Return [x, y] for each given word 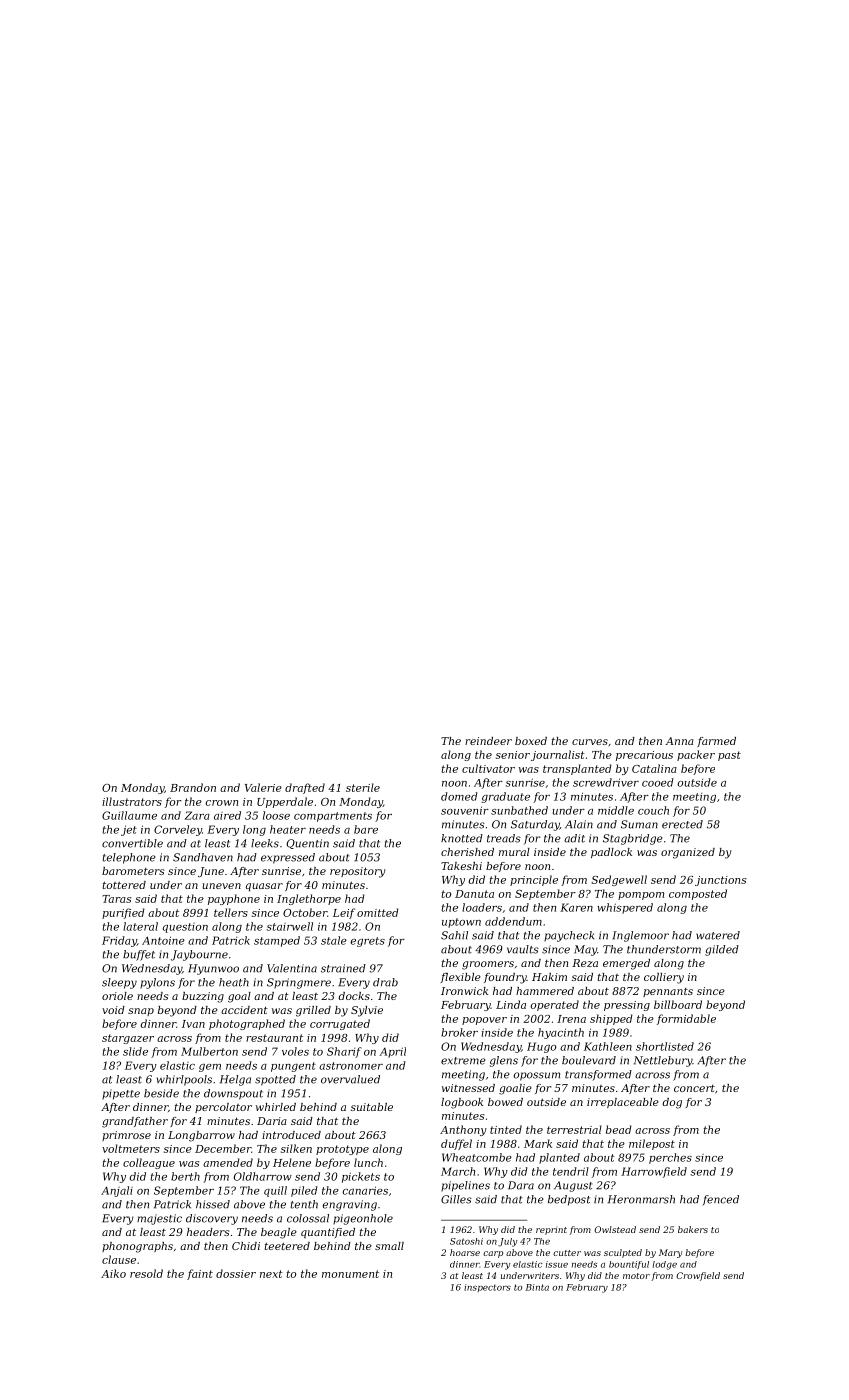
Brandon [193, 787]
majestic [159, 1219]
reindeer [488, 741]
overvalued [350, 1079]
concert [694, 1088]
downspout [233, 1094]
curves [590, 742]
